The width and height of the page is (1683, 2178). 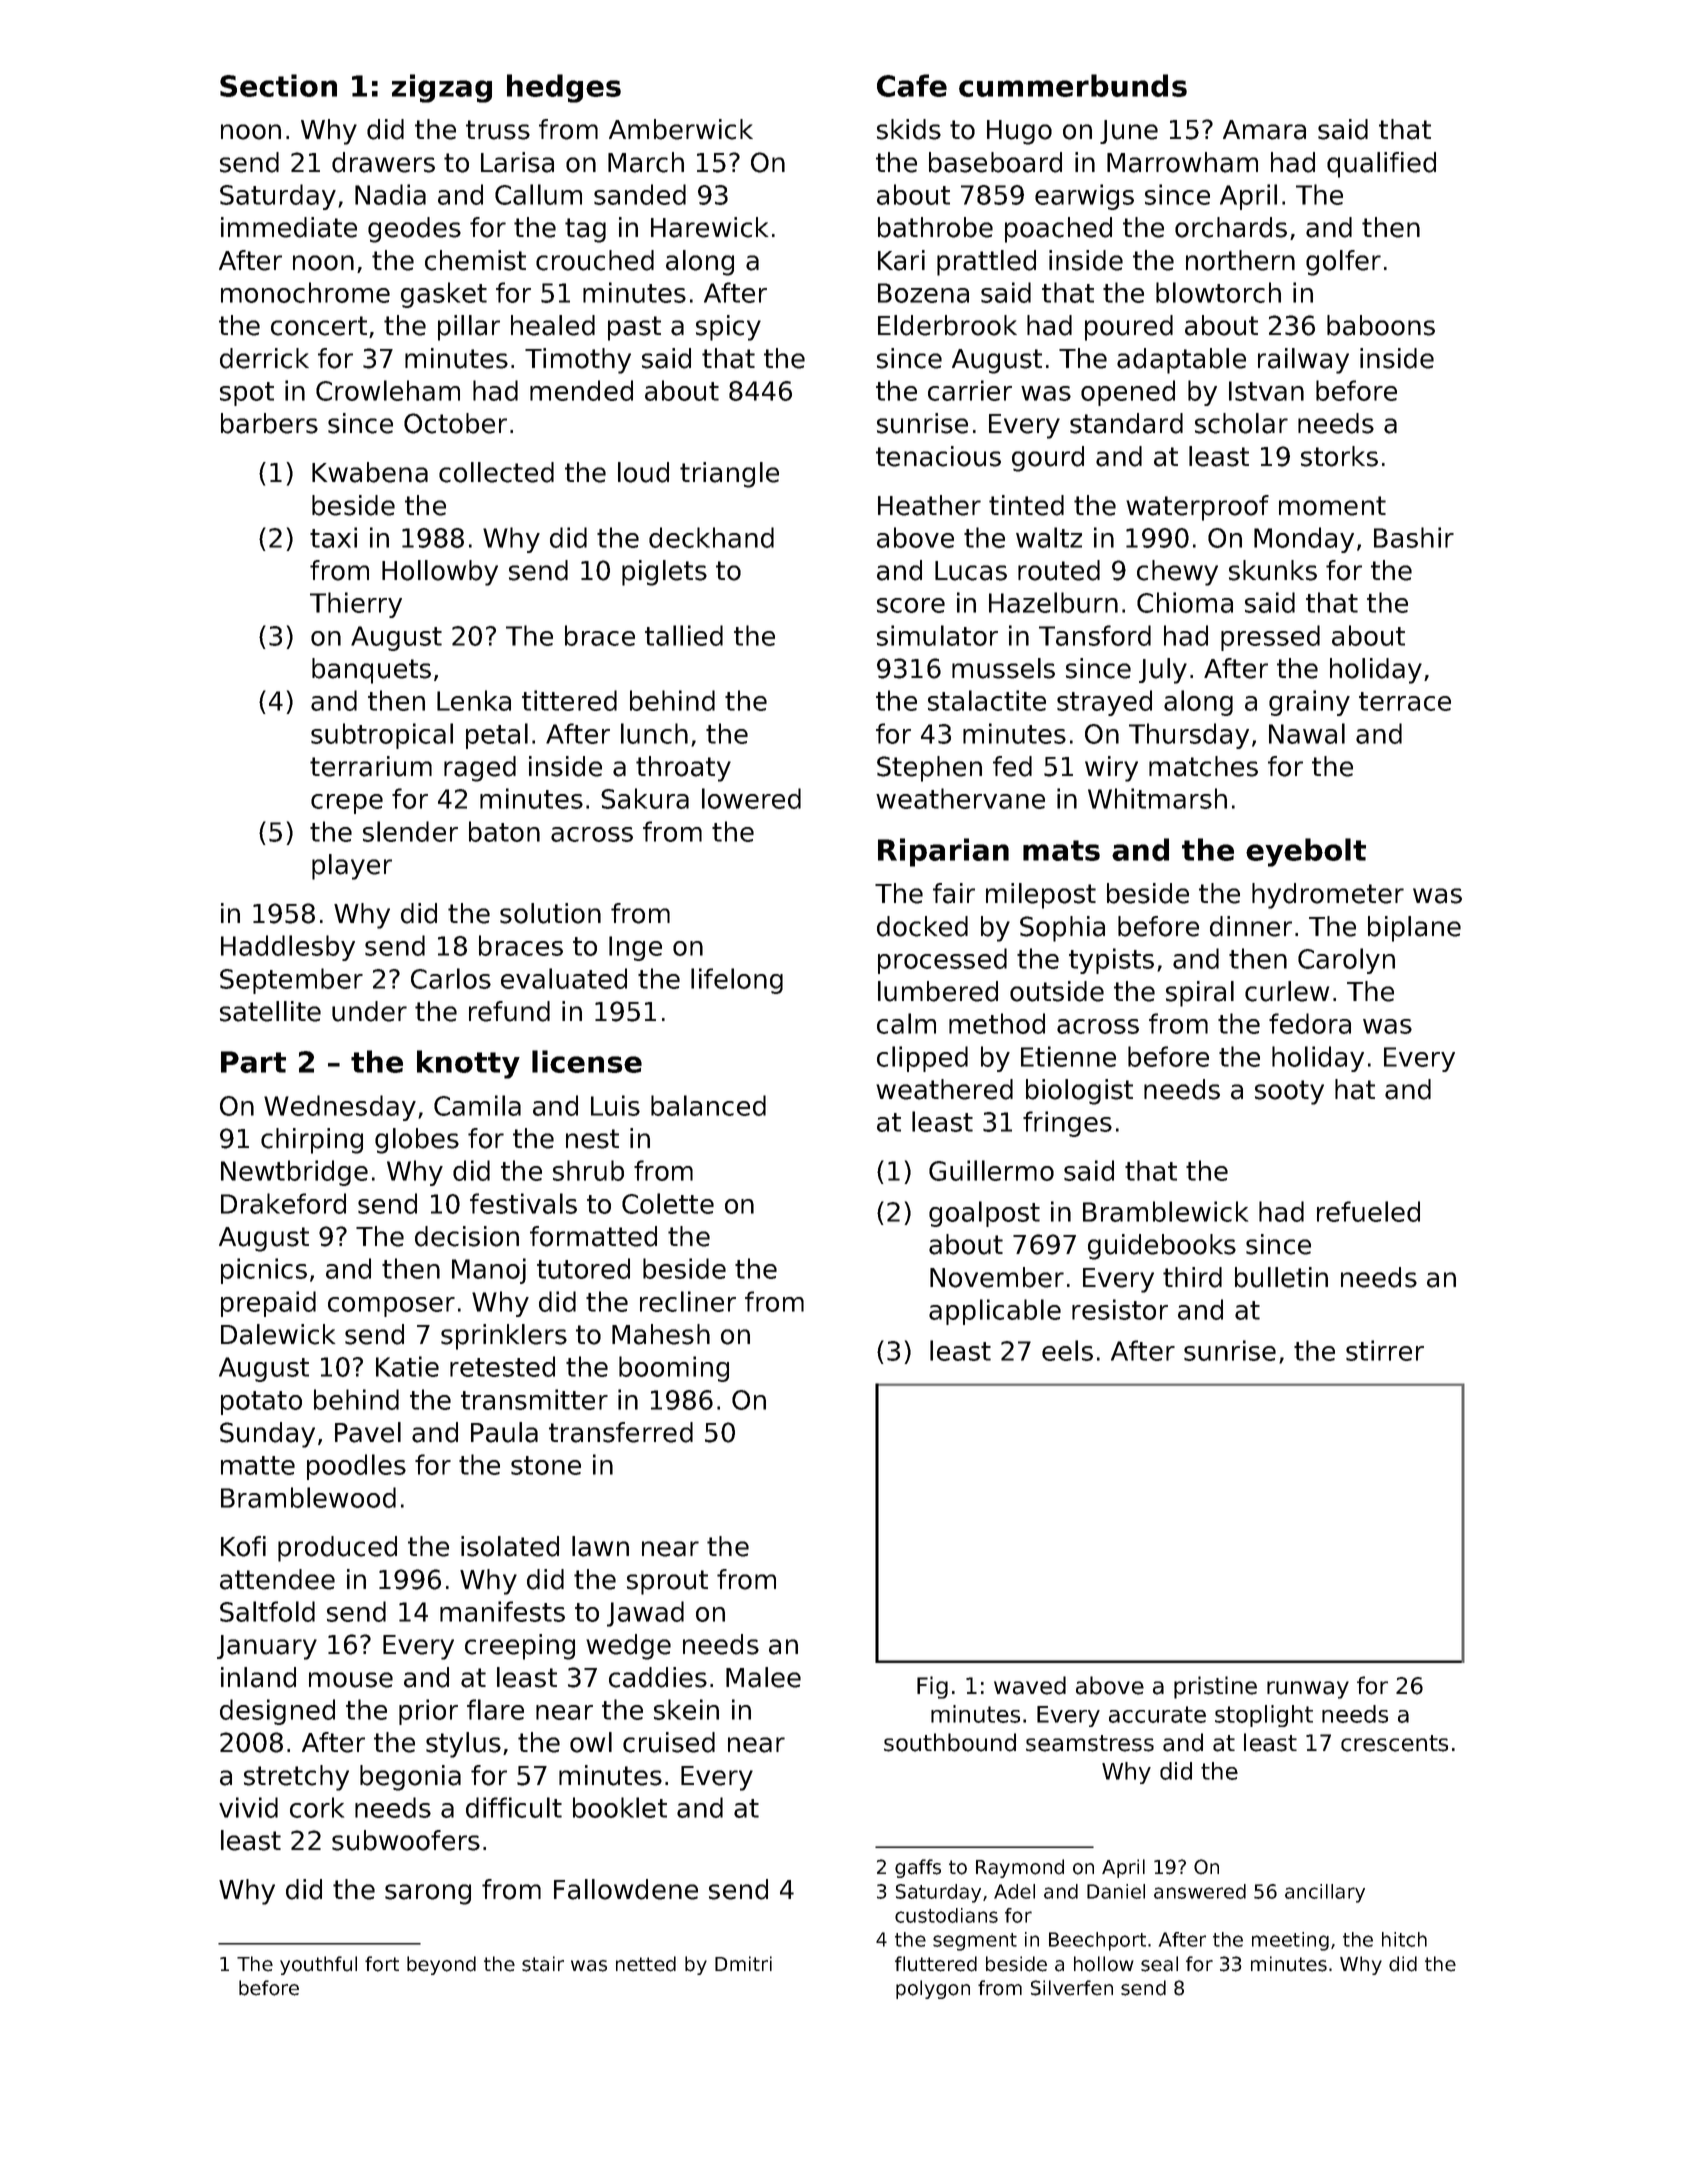 What do you see at coordinates (933, 1989) in the page?
I see `polygon` at bounding box center [933, 1989].
